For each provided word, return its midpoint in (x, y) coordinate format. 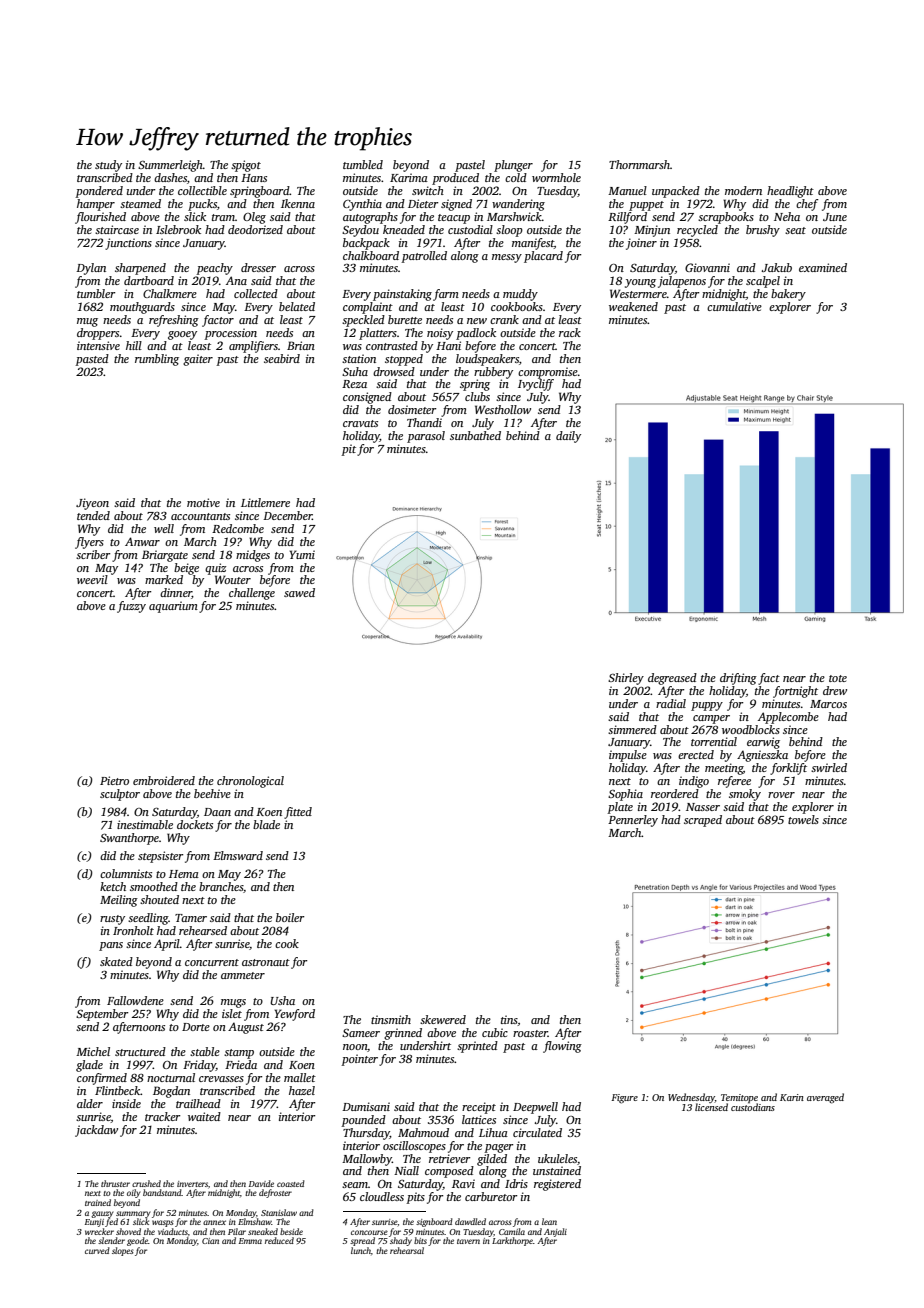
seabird (282, 358)
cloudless (382, 1196)
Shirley (626, 679)
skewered (443, 1019)
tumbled (363, 164)
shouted (159, 899)
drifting (738, 679)
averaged (825, 1098)
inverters (192, 1184)
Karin (792, 1097)
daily (568, 437)
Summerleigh (170, 166)
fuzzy (131, 607)
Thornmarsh (639, 164)
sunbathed (475, 435)
